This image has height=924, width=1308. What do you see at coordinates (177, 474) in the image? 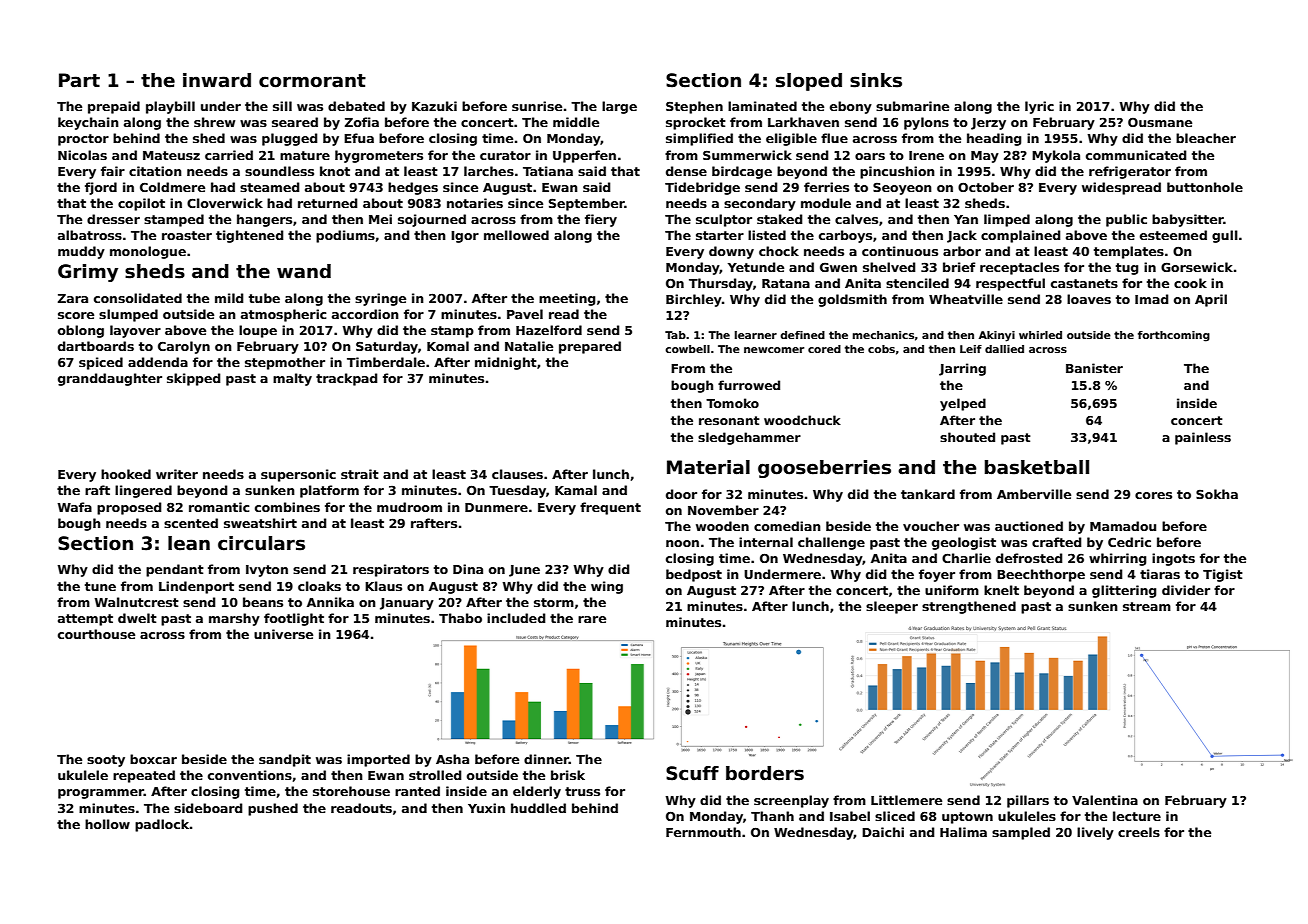
I see `writer` at bounding box center [177, 474].
